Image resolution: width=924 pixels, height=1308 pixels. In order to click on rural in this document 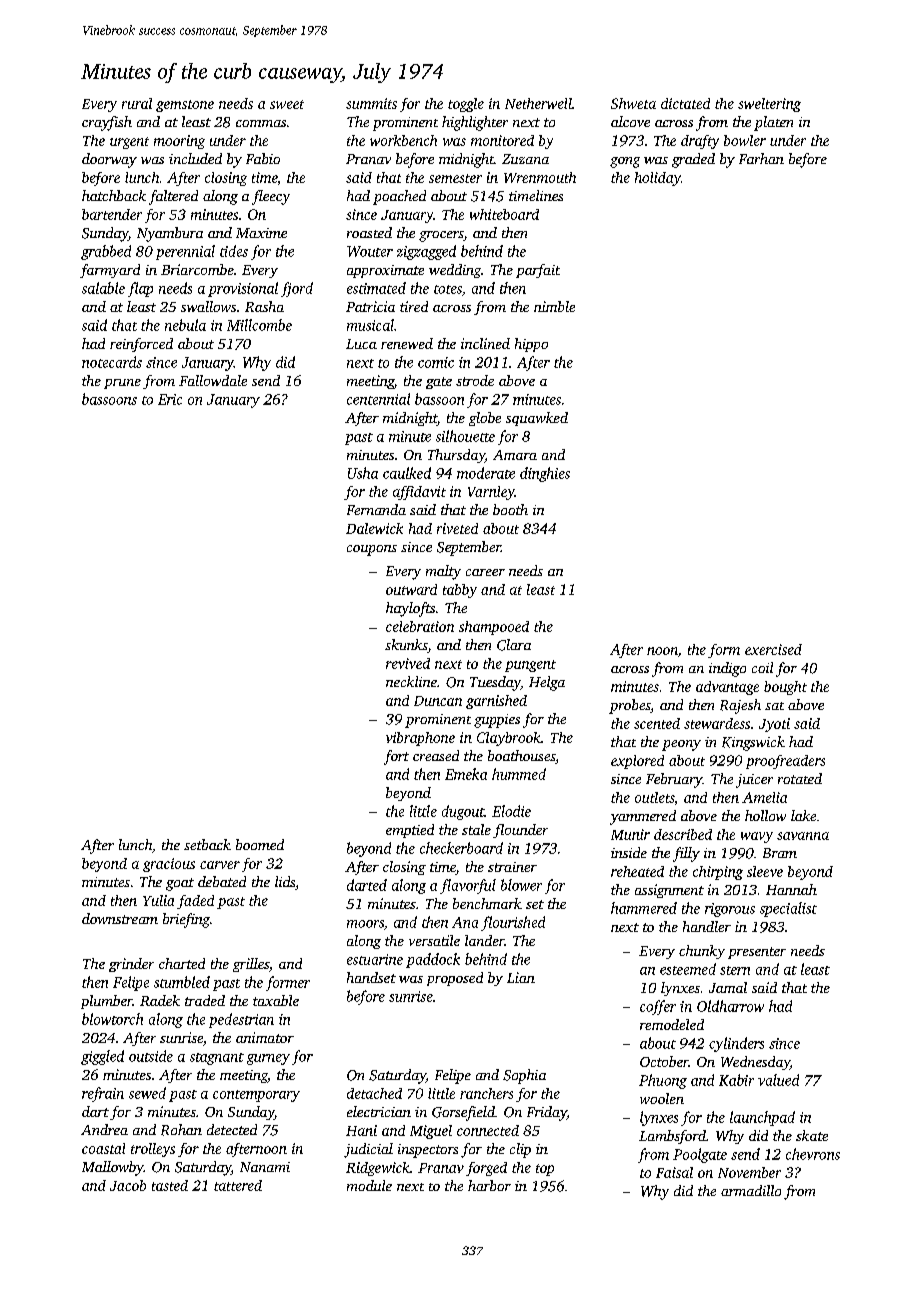, I will do `click(137, 103)`.
